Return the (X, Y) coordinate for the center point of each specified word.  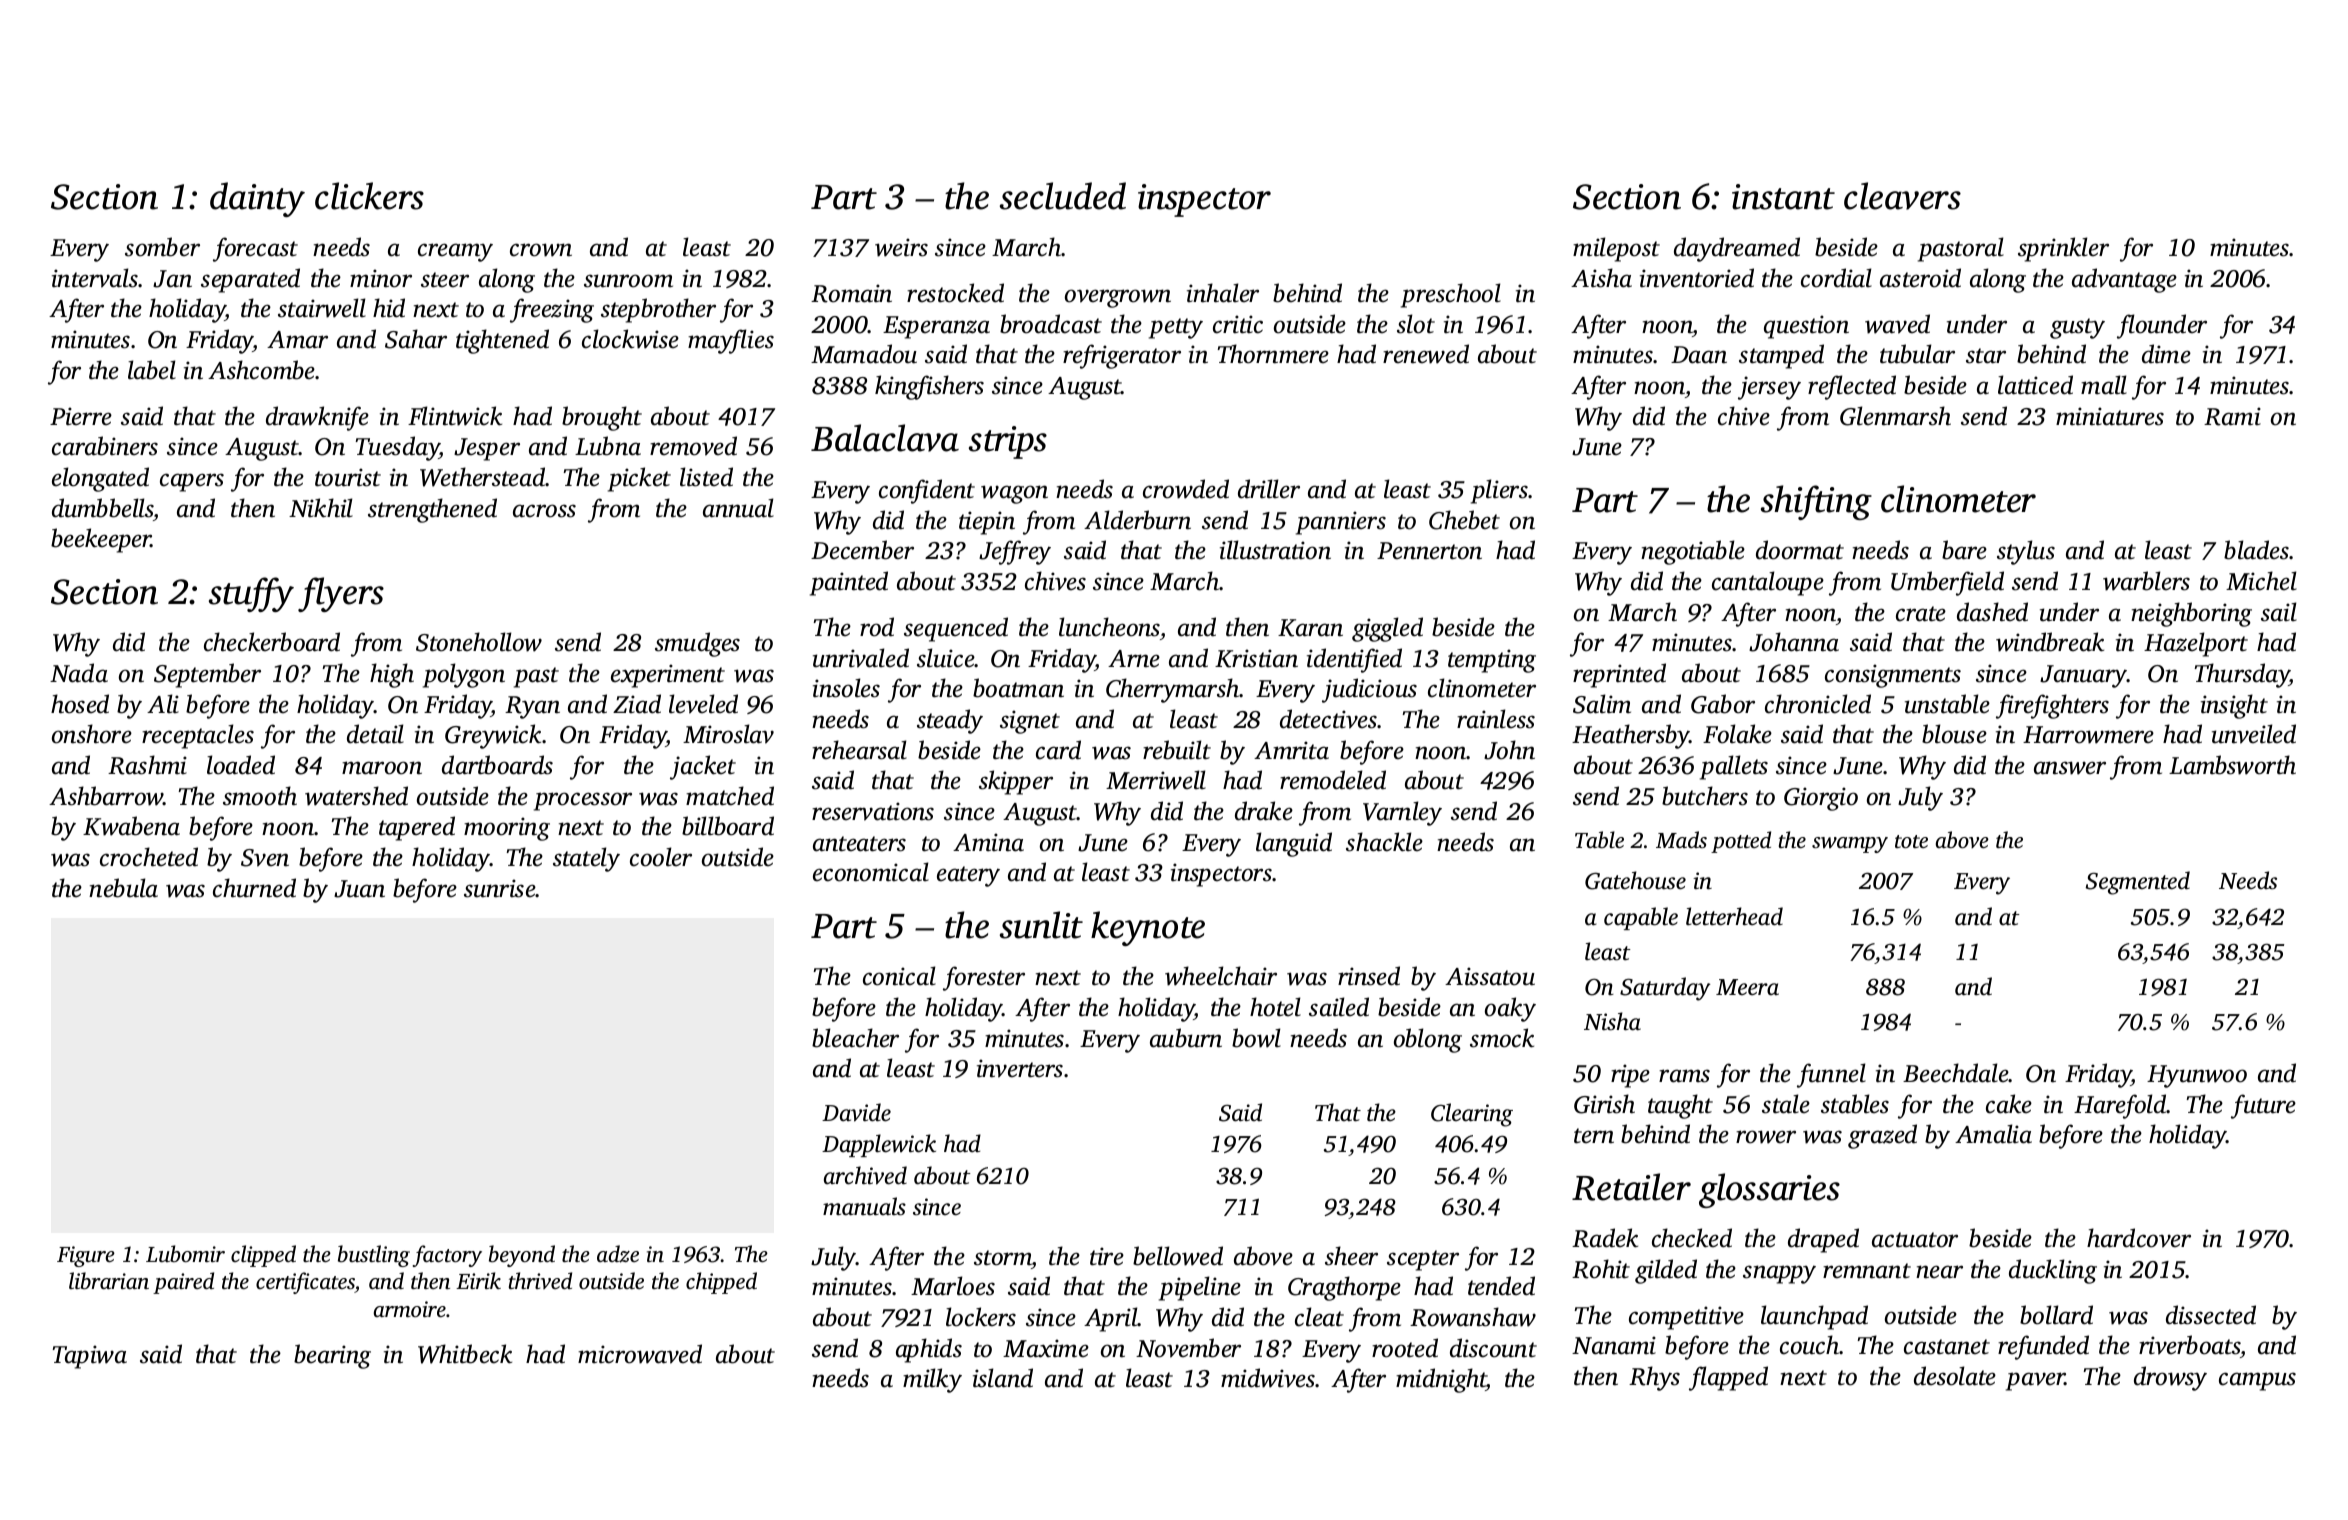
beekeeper (101, 540)
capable (1641, 918)
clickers (369, 196)
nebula (123, 888)
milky (932, 1380)
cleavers (1902, 196)
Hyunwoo (2197, 1076)
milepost (1616, 249)
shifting (1816, 502)
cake (2009, 1104)
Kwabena (131, 826)
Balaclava (885, 438)
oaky (1510, 1009)
